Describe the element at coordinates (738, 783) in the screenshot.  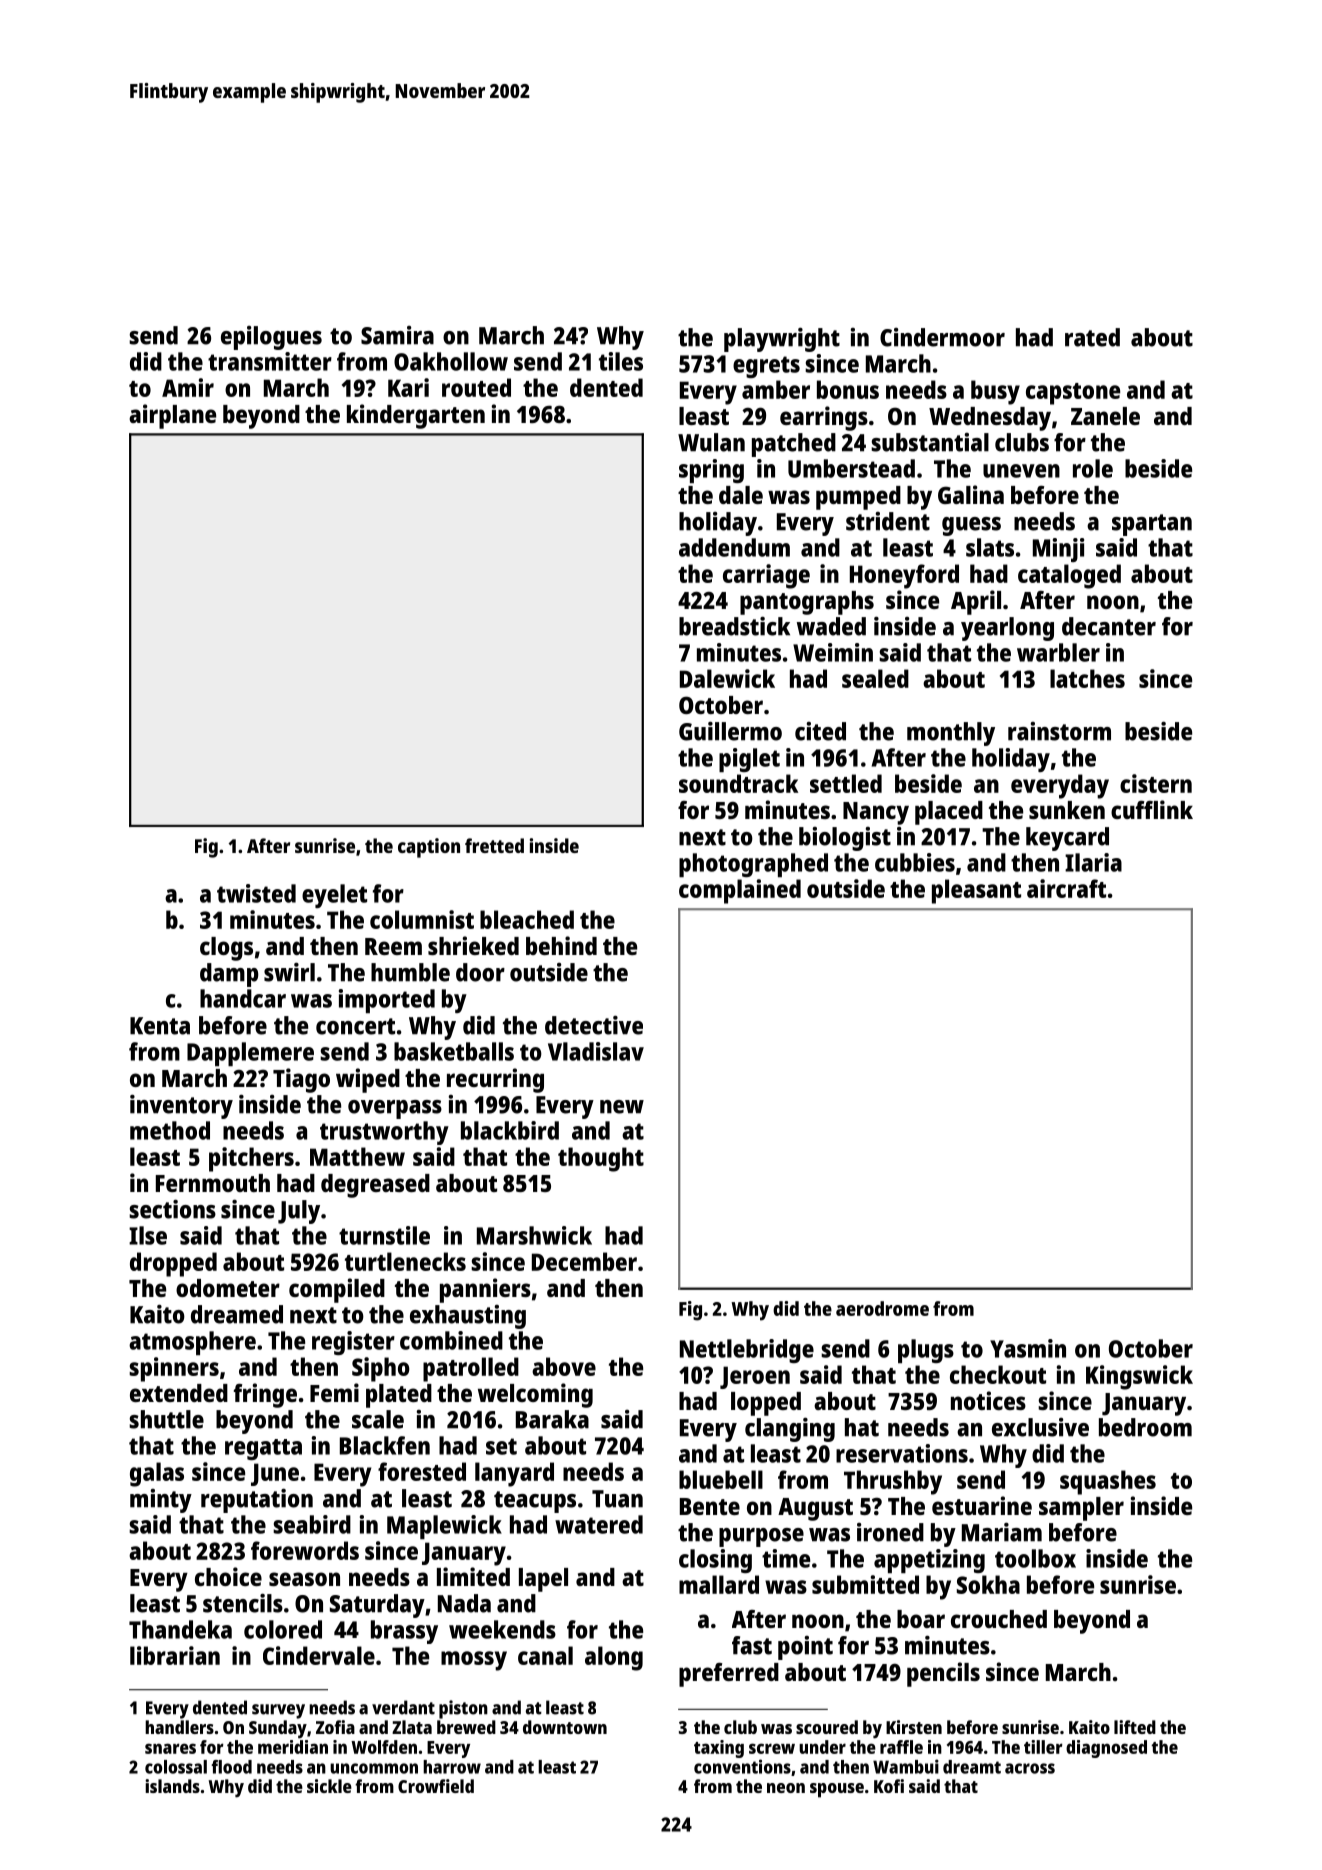
I see `soundtrack` at that location.
